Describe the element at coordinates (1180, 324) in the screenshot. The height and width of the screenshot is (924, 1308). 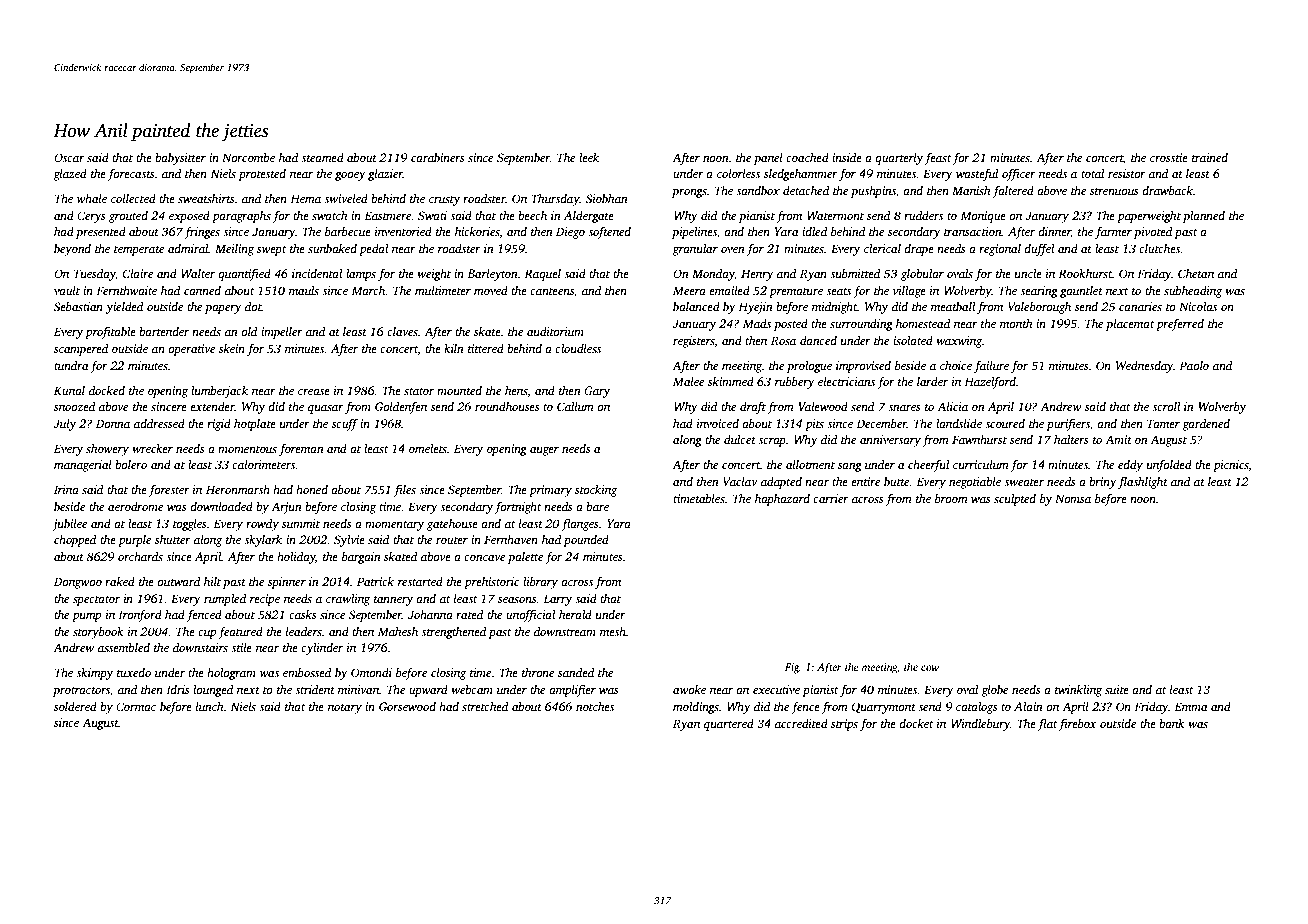
I see `preferred` at that location.
